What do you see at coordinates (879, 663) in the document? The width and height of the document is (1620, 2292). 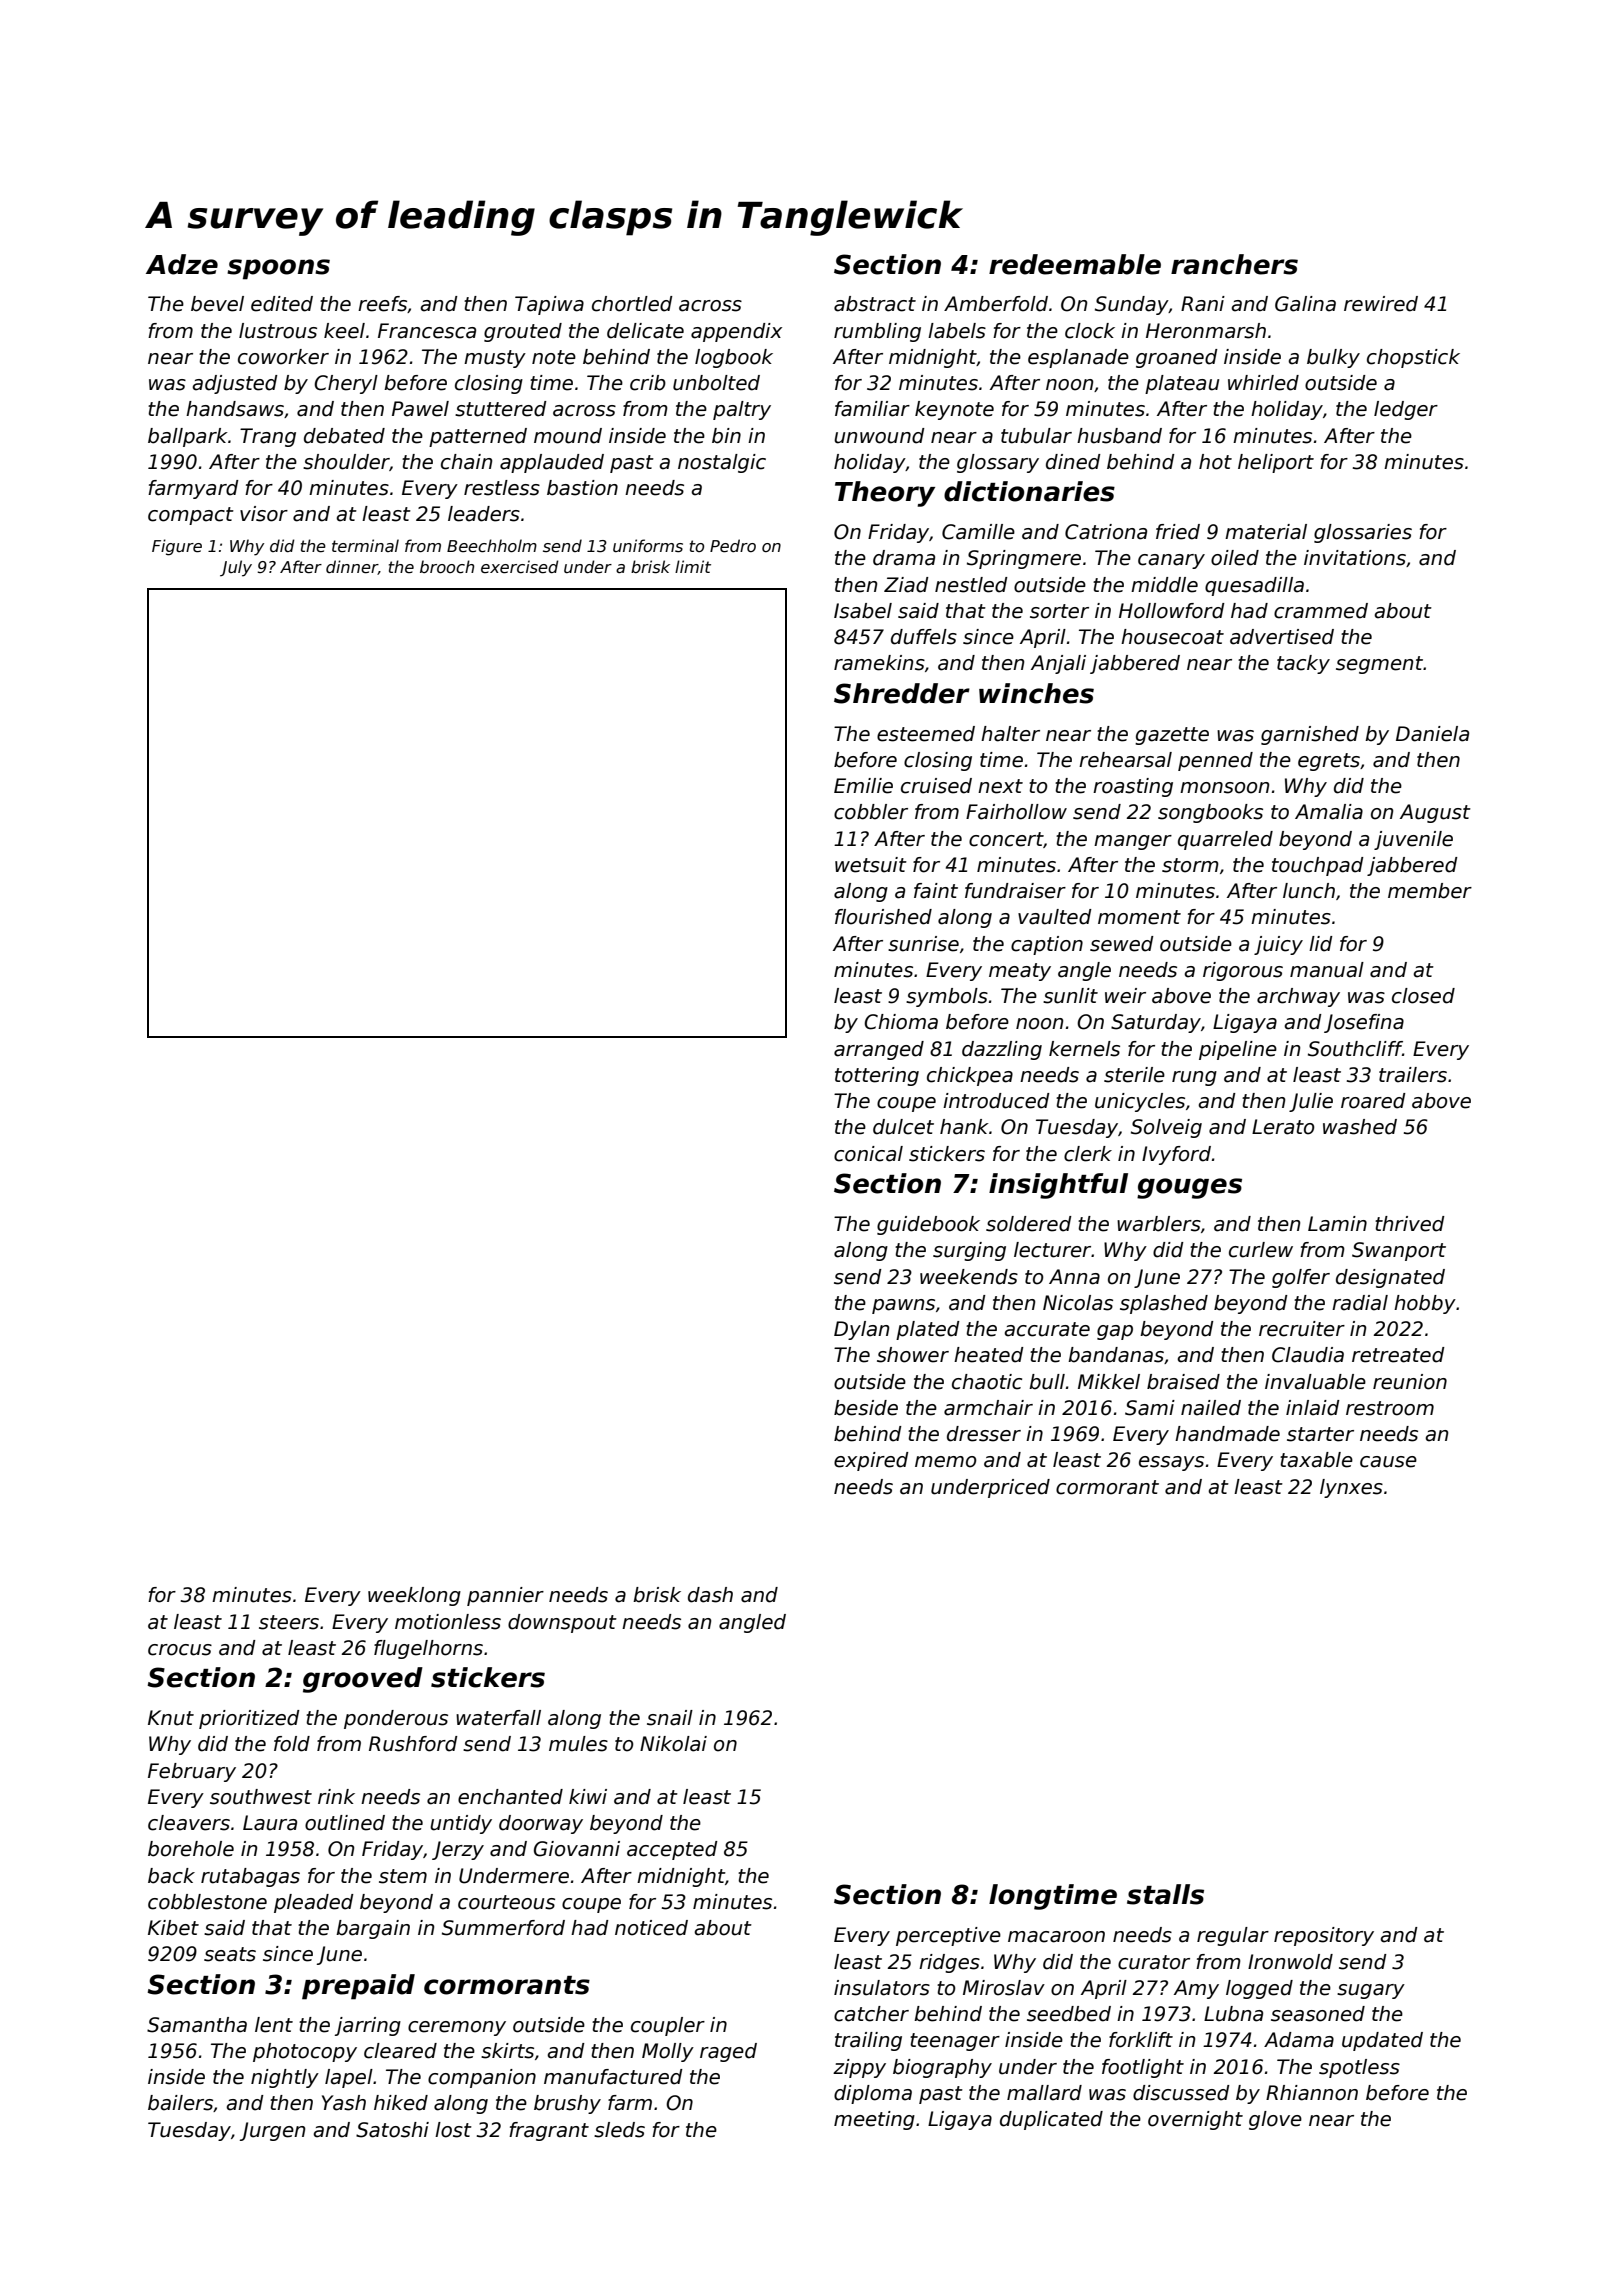 I see `ramekins` at bounding box center [879, 663].
